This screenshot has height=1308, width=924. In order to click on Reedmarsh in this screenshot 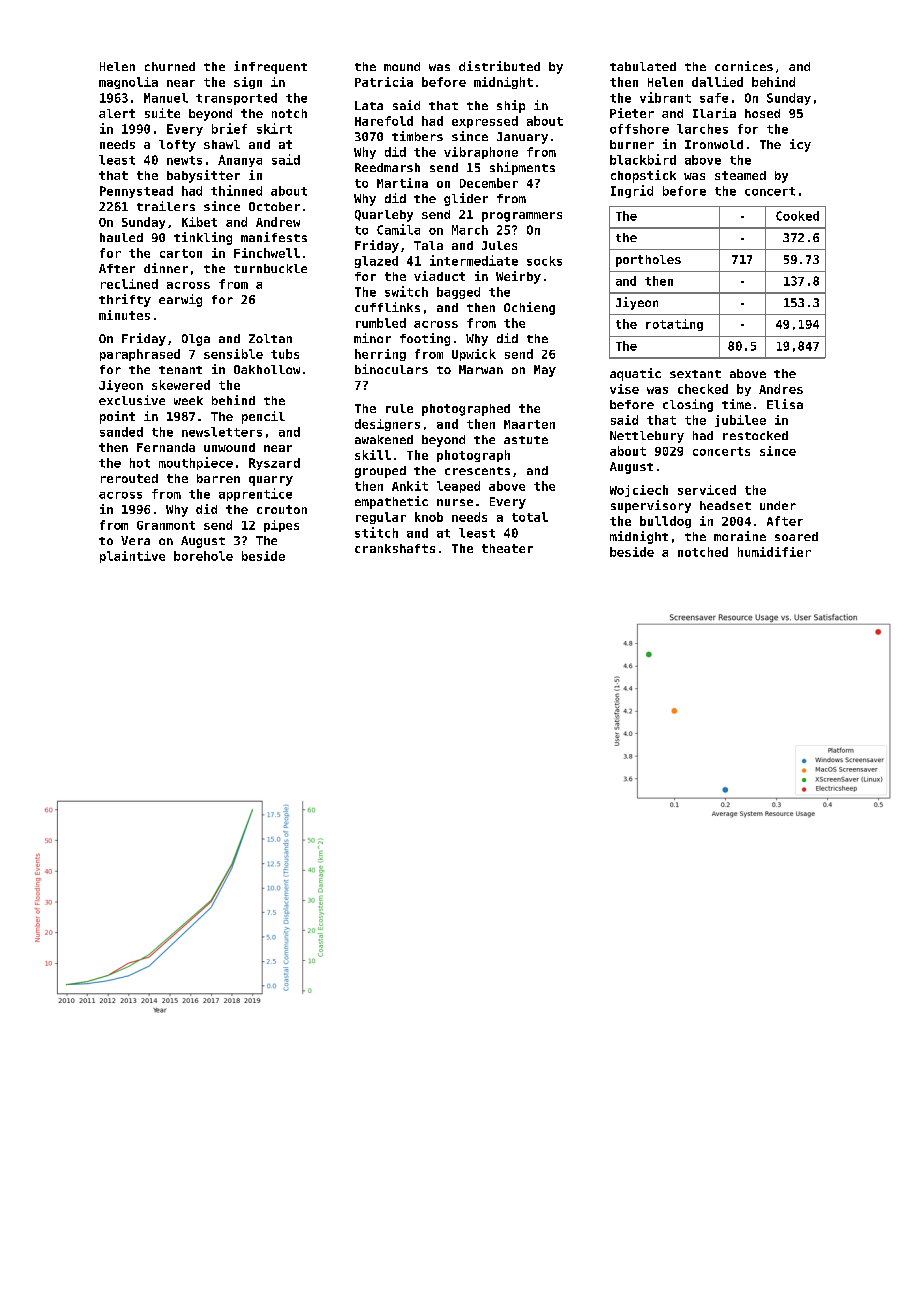, I will do `click(387, 167)`.
